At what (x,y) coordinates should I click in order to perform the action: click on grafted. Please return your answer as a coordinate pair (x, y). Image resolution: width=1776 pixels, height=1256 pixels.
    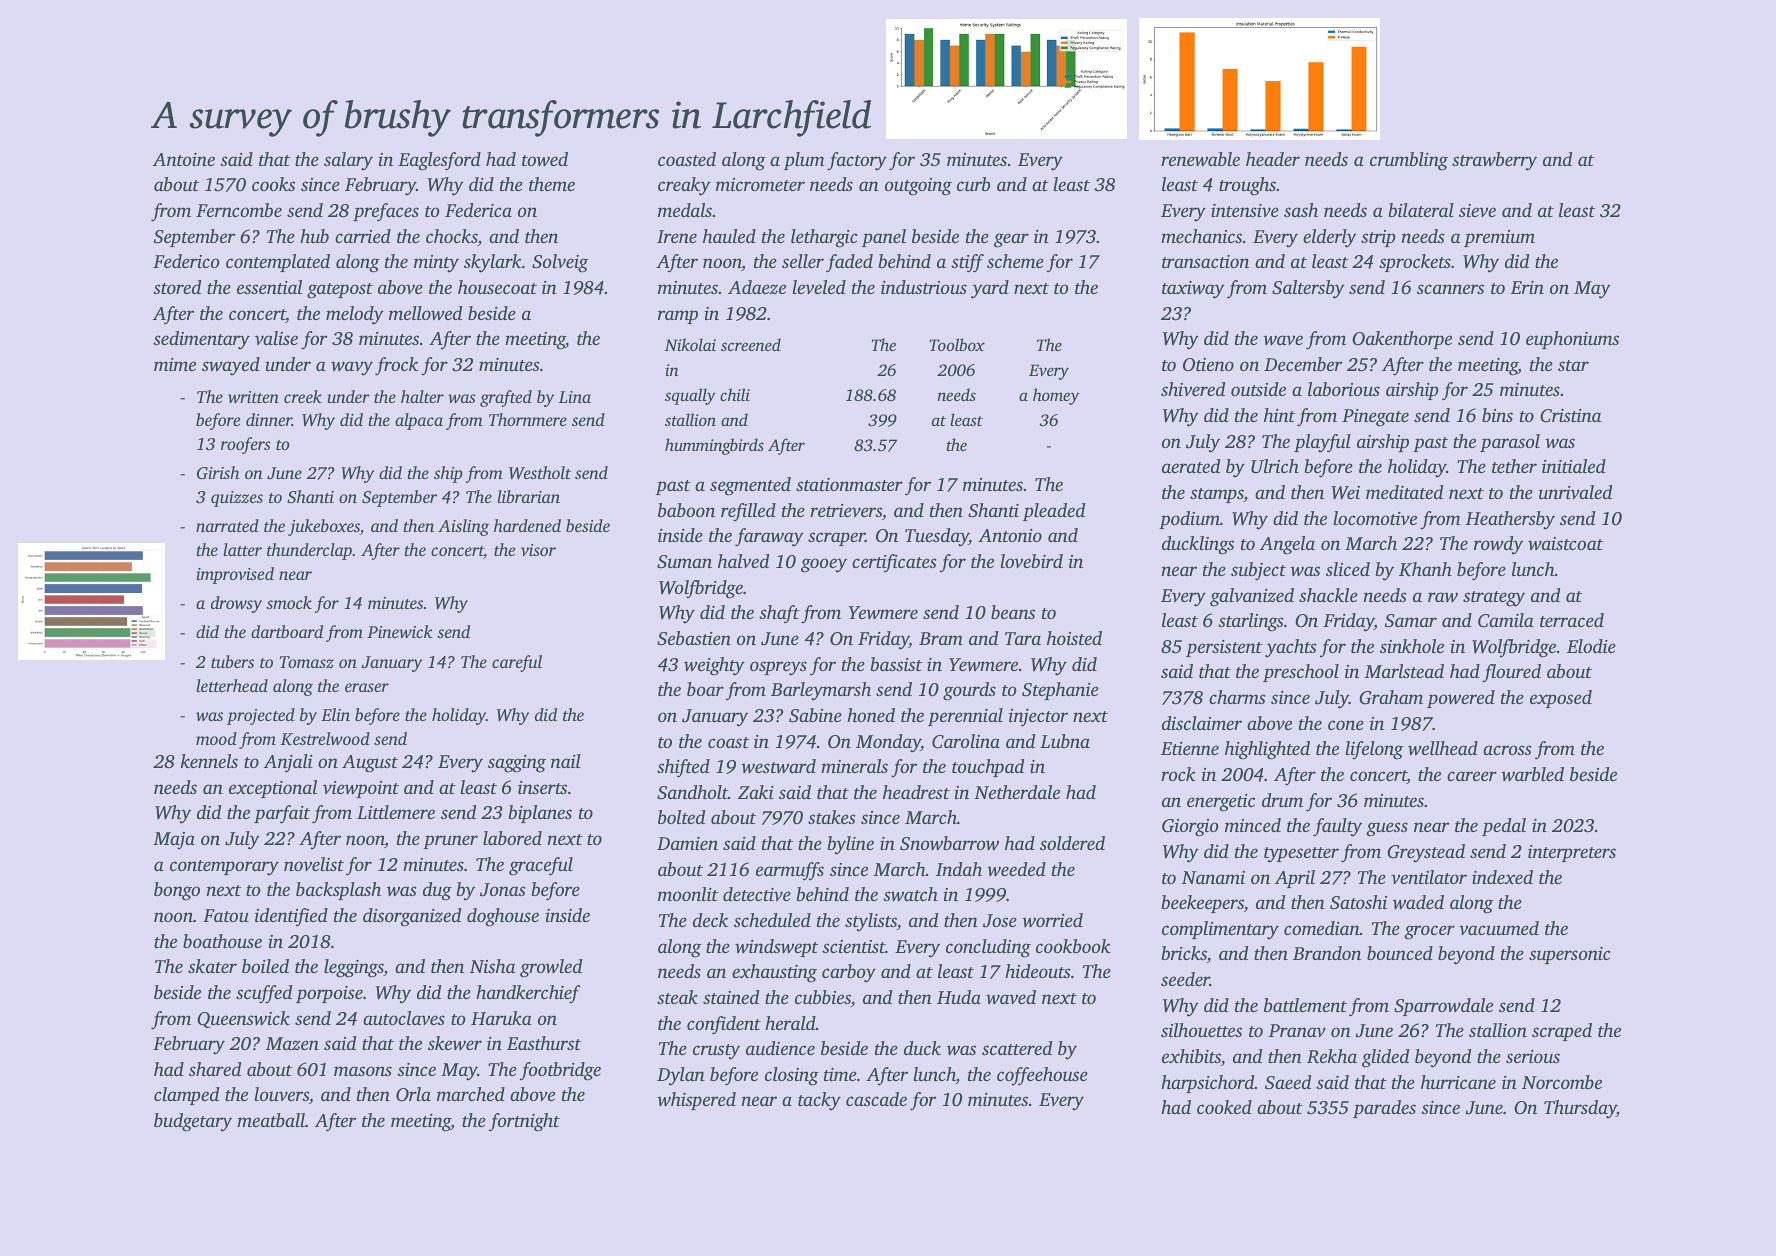
    Looking at the image, I should click on (506, 398).
